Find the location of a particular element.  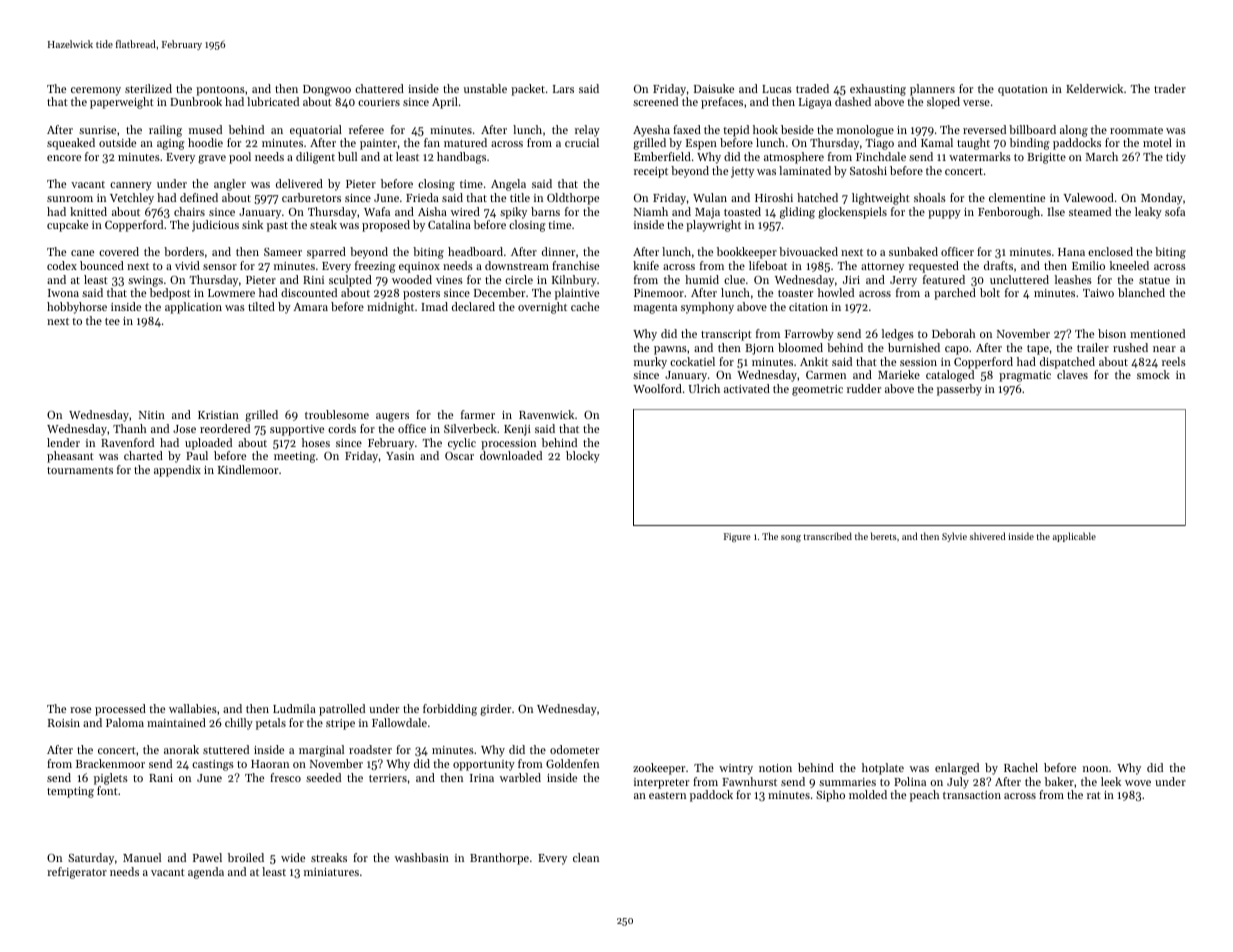

bolt is located at coordinates (990, 292).
